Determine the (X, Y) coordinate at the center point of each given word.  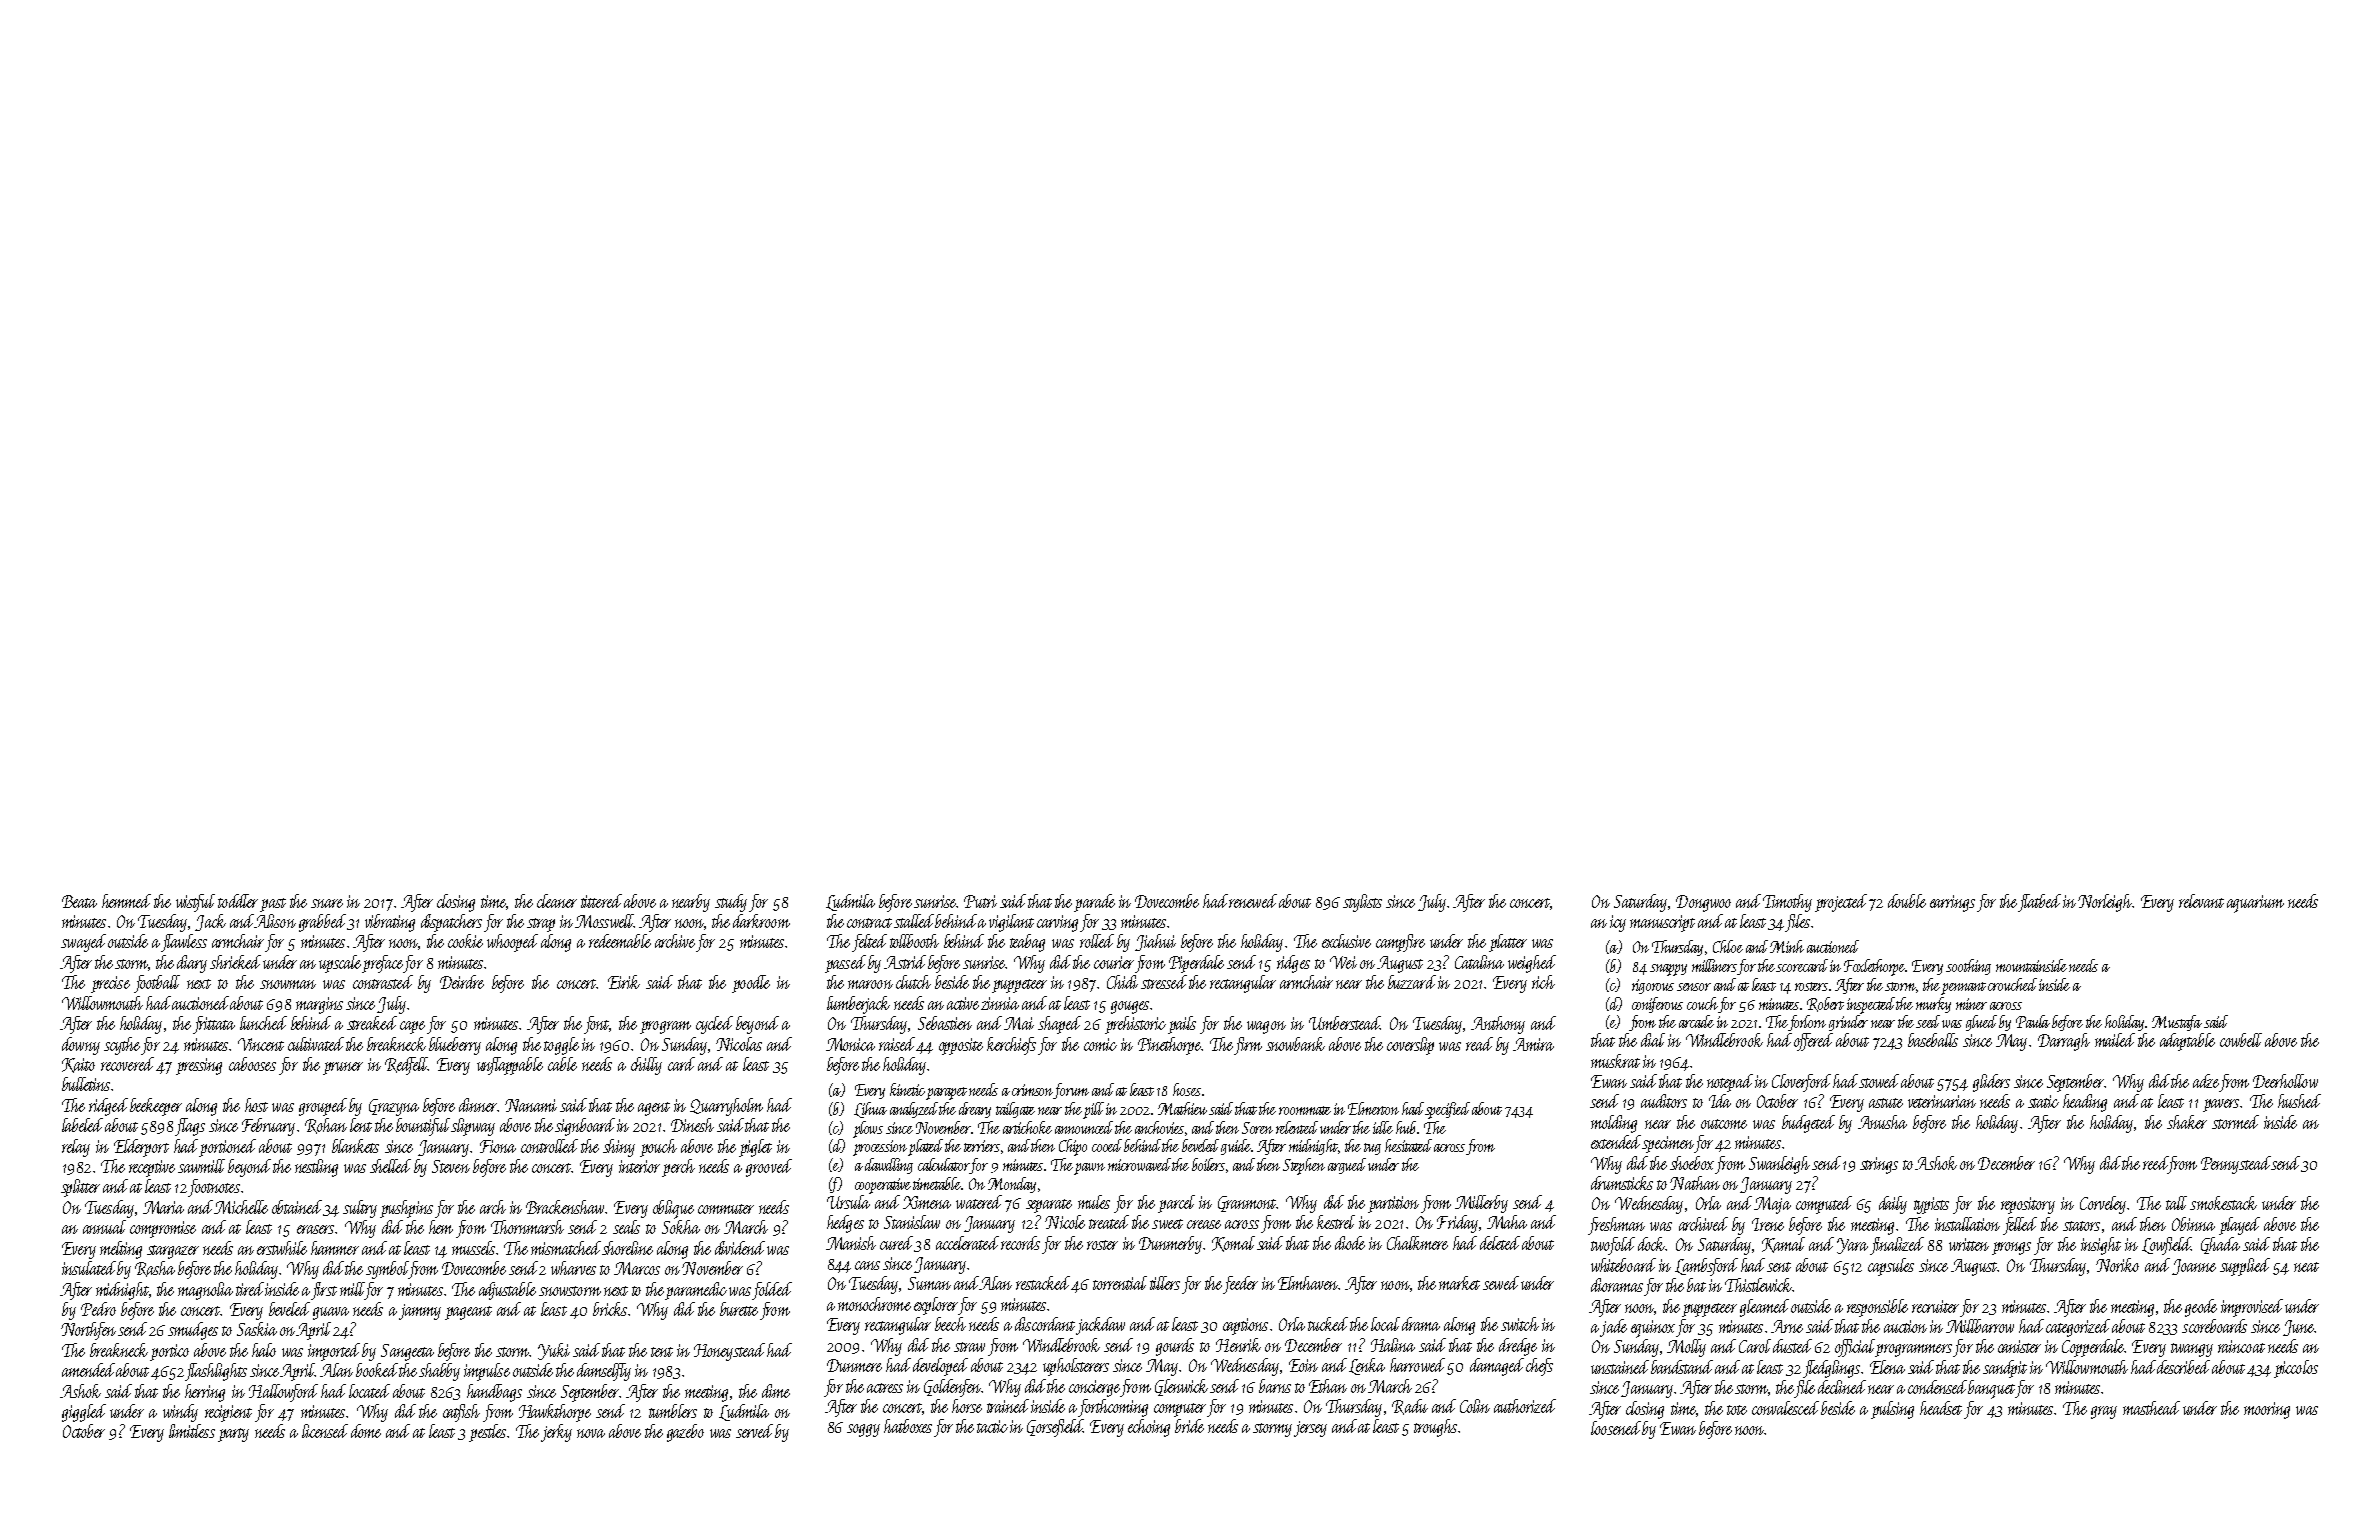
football (157, 984)
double (1907, 901)
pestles (487, 1433)
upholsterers (1076, 1367)
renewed (1253, 901)
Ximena (927, 1202)
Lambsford (1706, 1267)
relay (76, 1148)
